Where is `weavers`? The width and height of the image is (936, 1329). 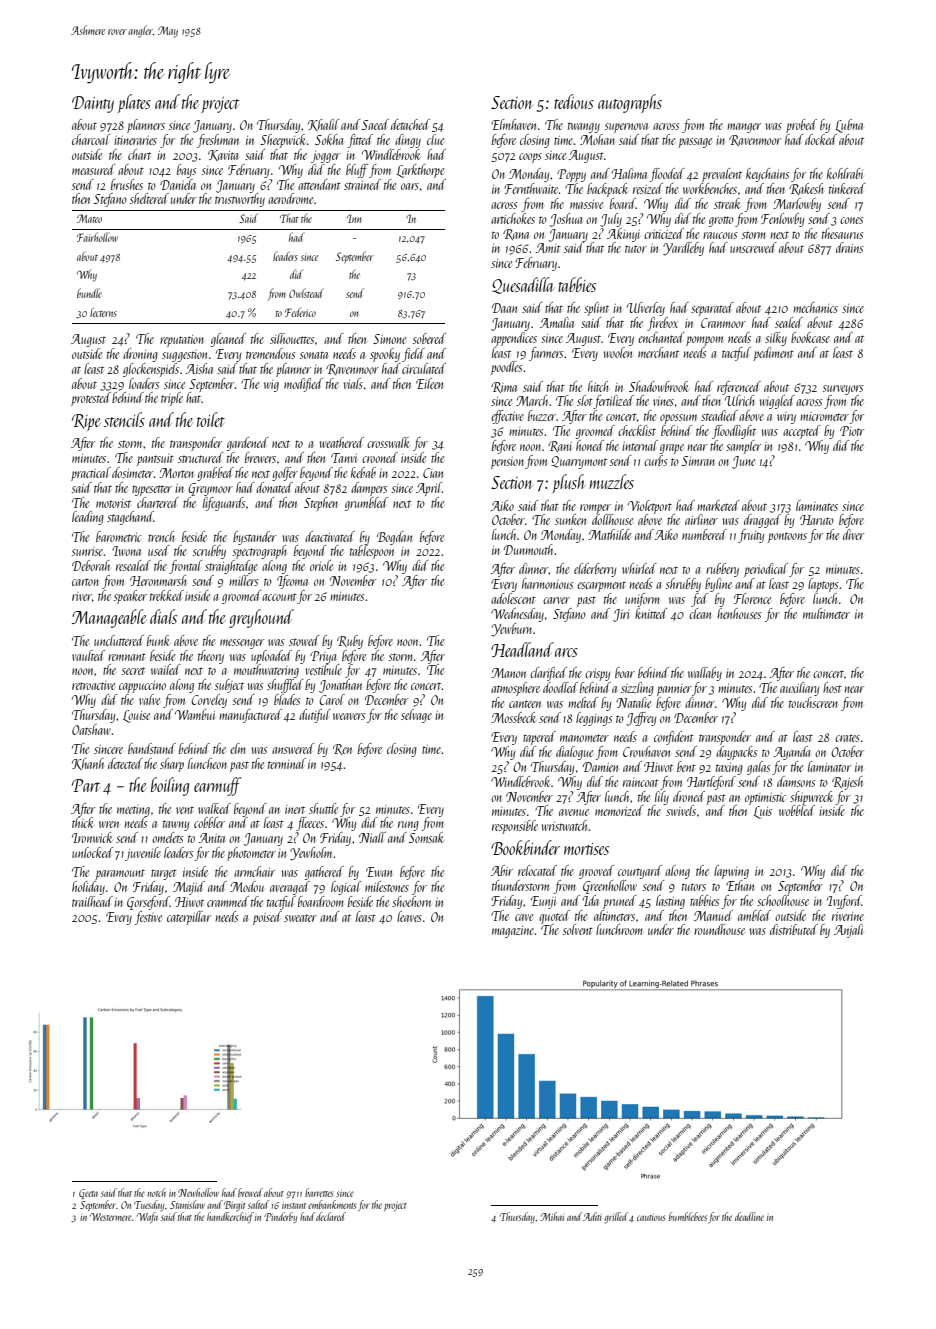 weavers is located at coordinates (349, 716).
